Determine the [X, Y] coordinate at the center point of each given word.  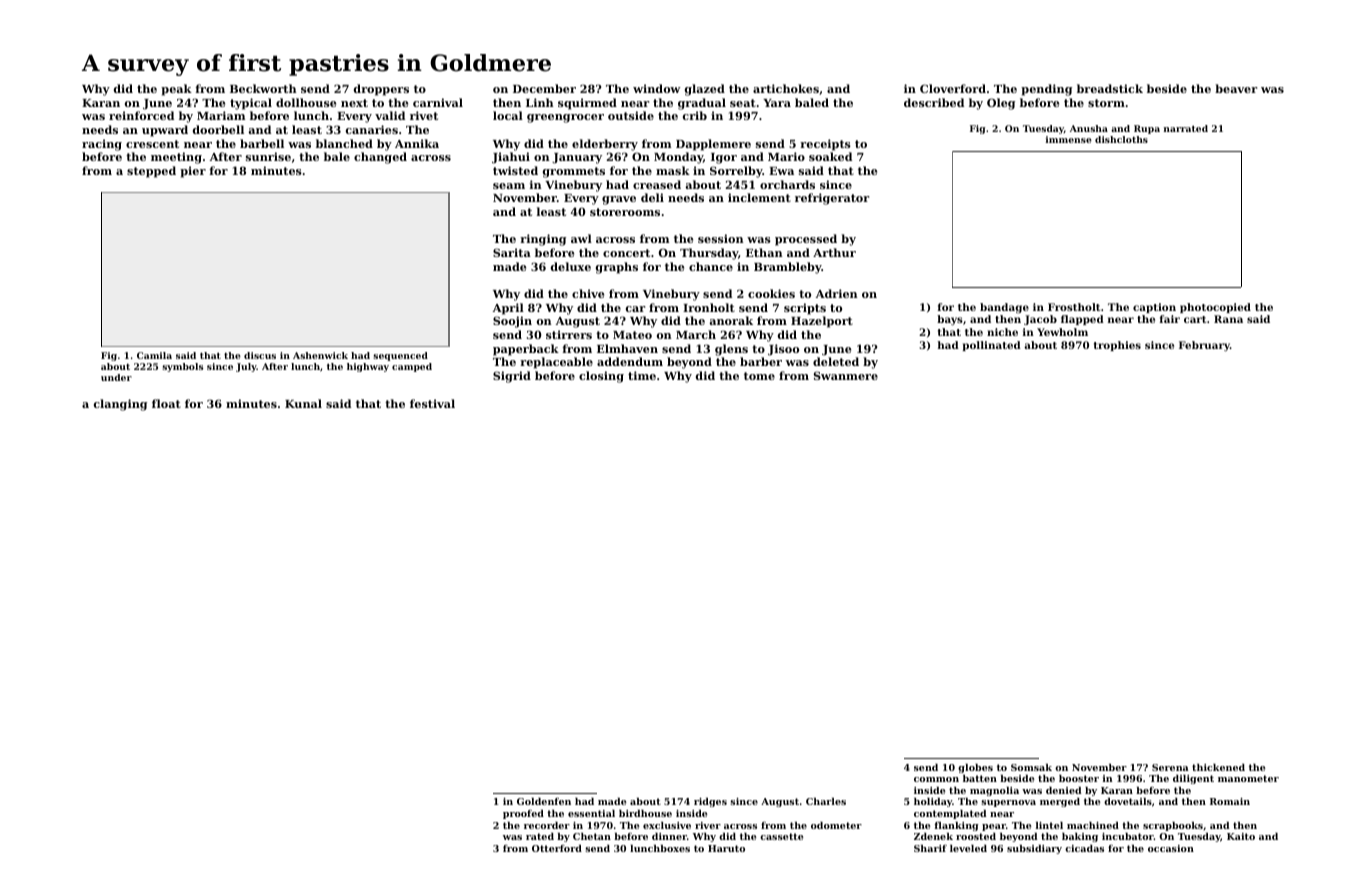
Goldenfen [544, 801]
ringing [543, 240]
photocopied [1215, 308]
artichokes [786, 88]
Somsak [1031, 767]
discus [260, 355]
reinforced [141, 115]
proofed [523, 814]
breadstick [1110, 88]
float [166, 403]
